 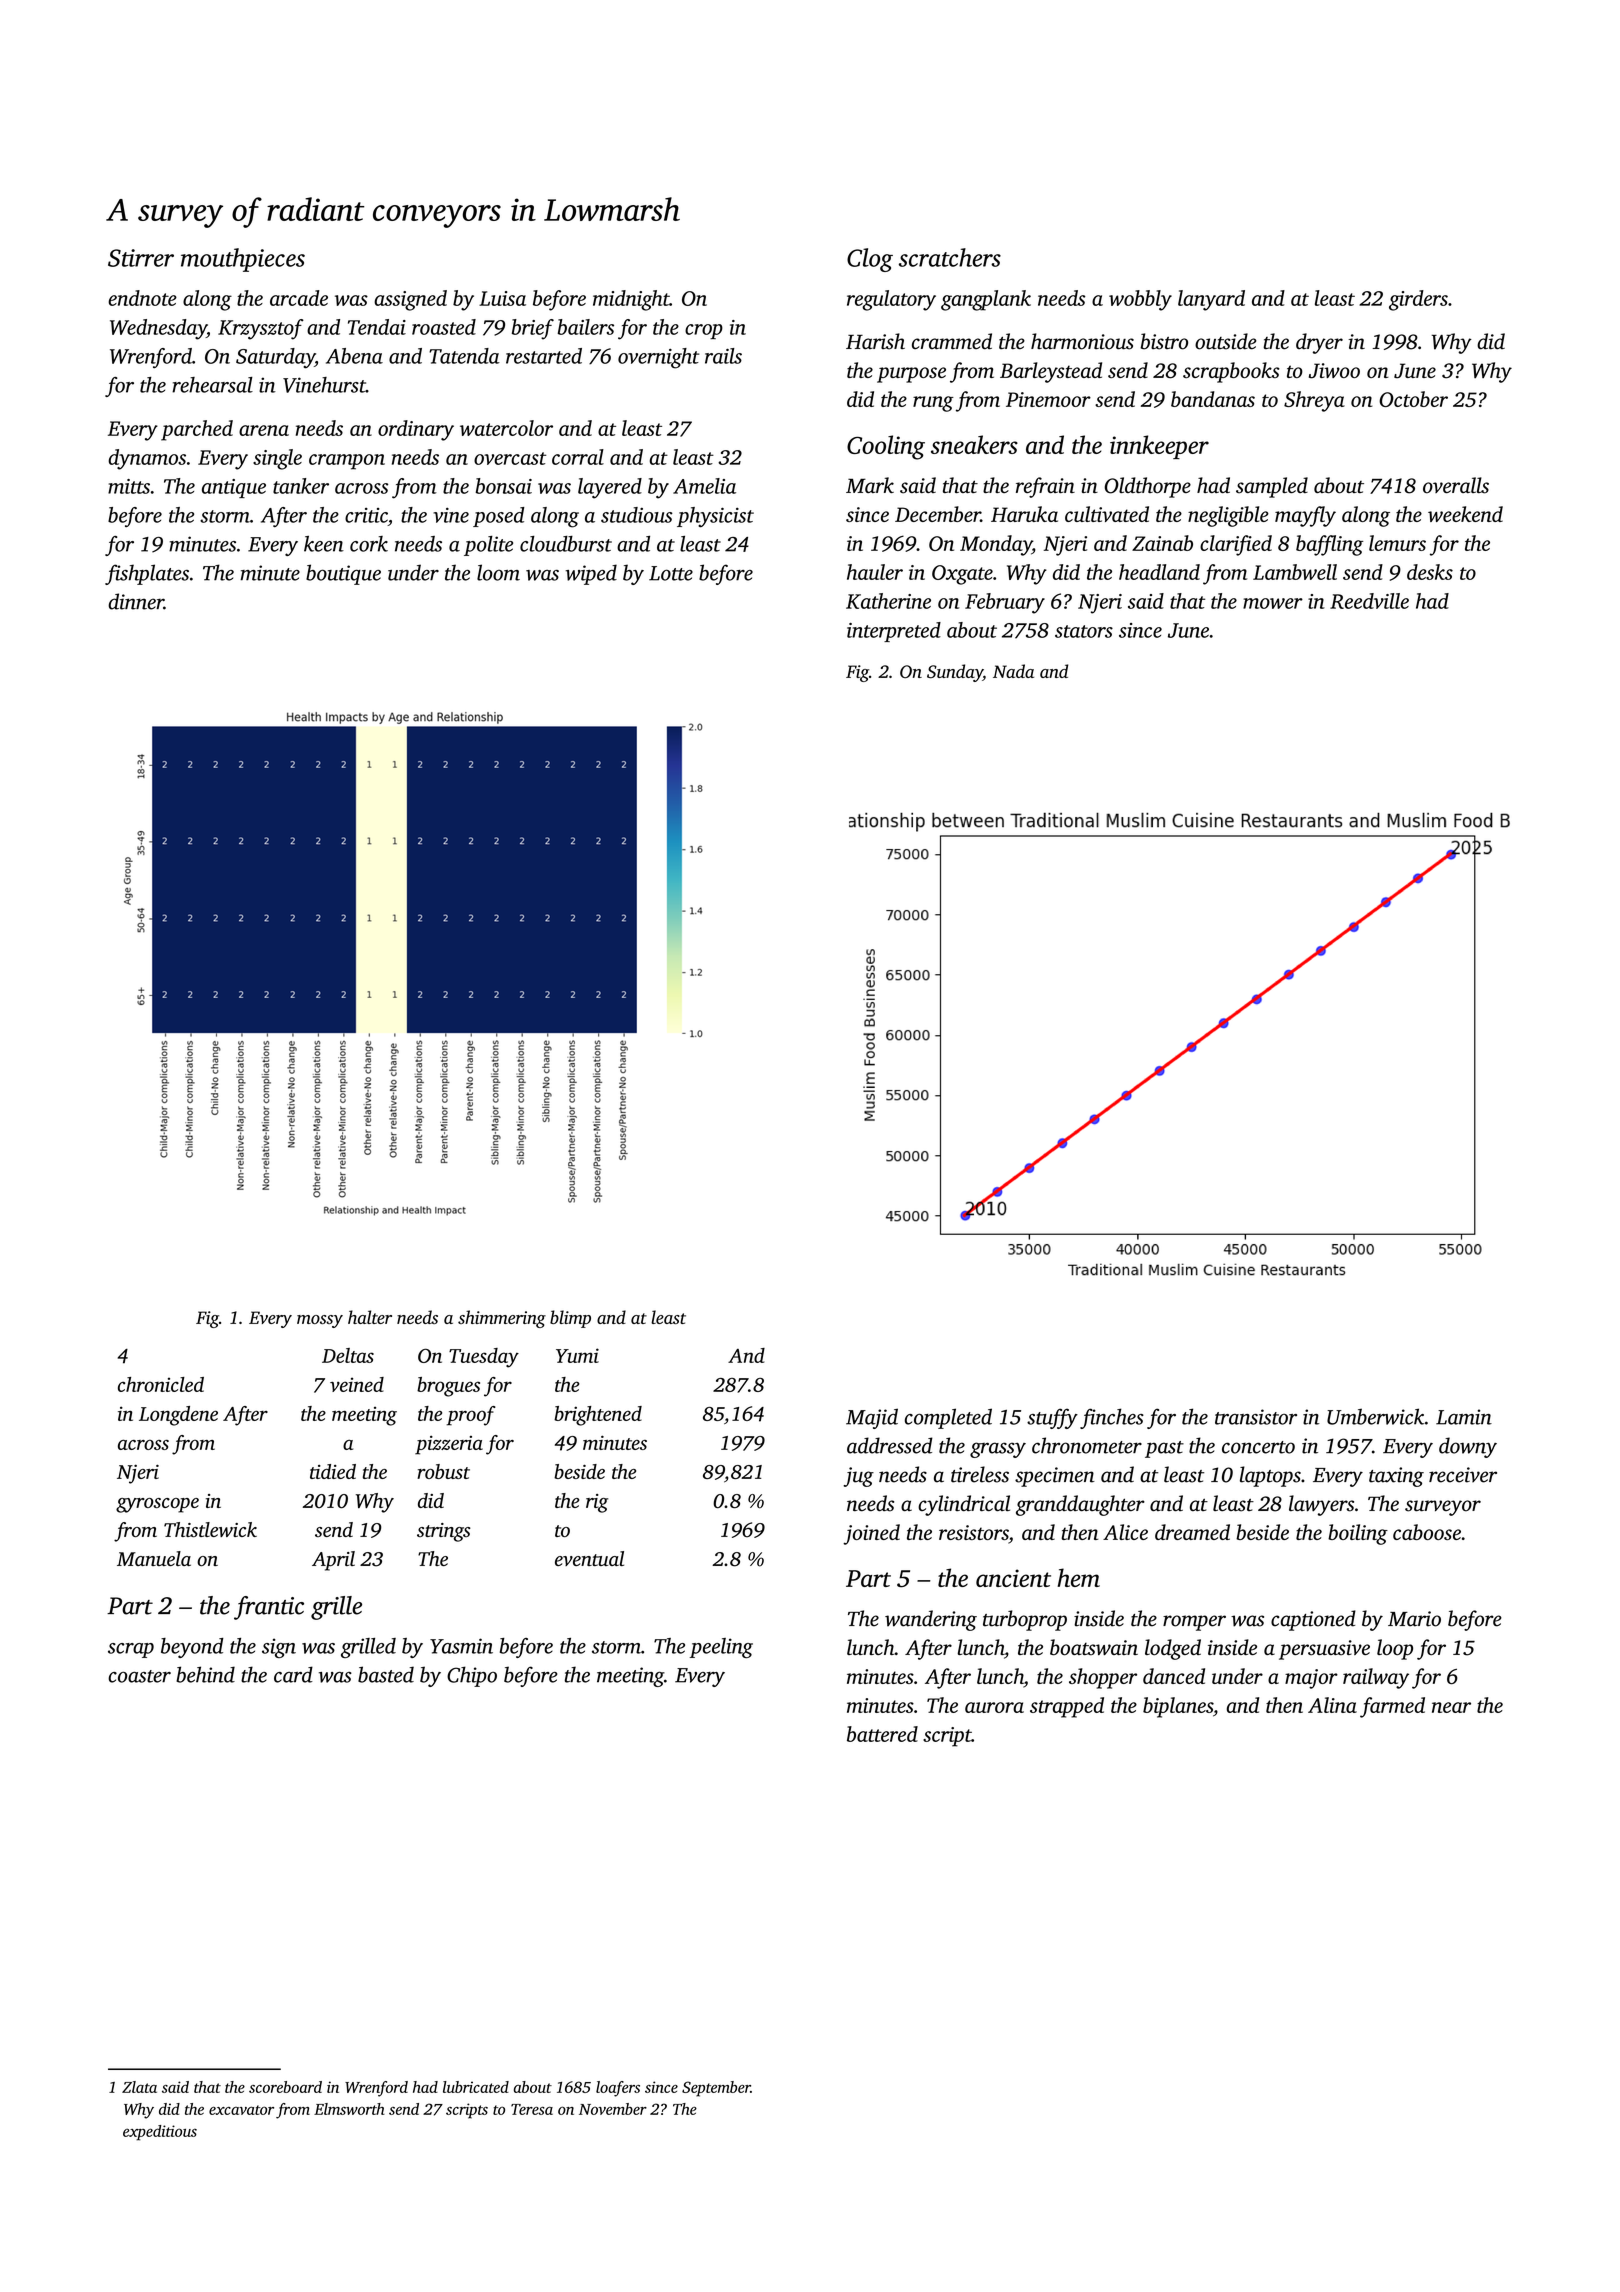 What do you see at coordinates (141, 258) in the screenshot?
I see `Stirrer` at bounding box center [141, 258].
